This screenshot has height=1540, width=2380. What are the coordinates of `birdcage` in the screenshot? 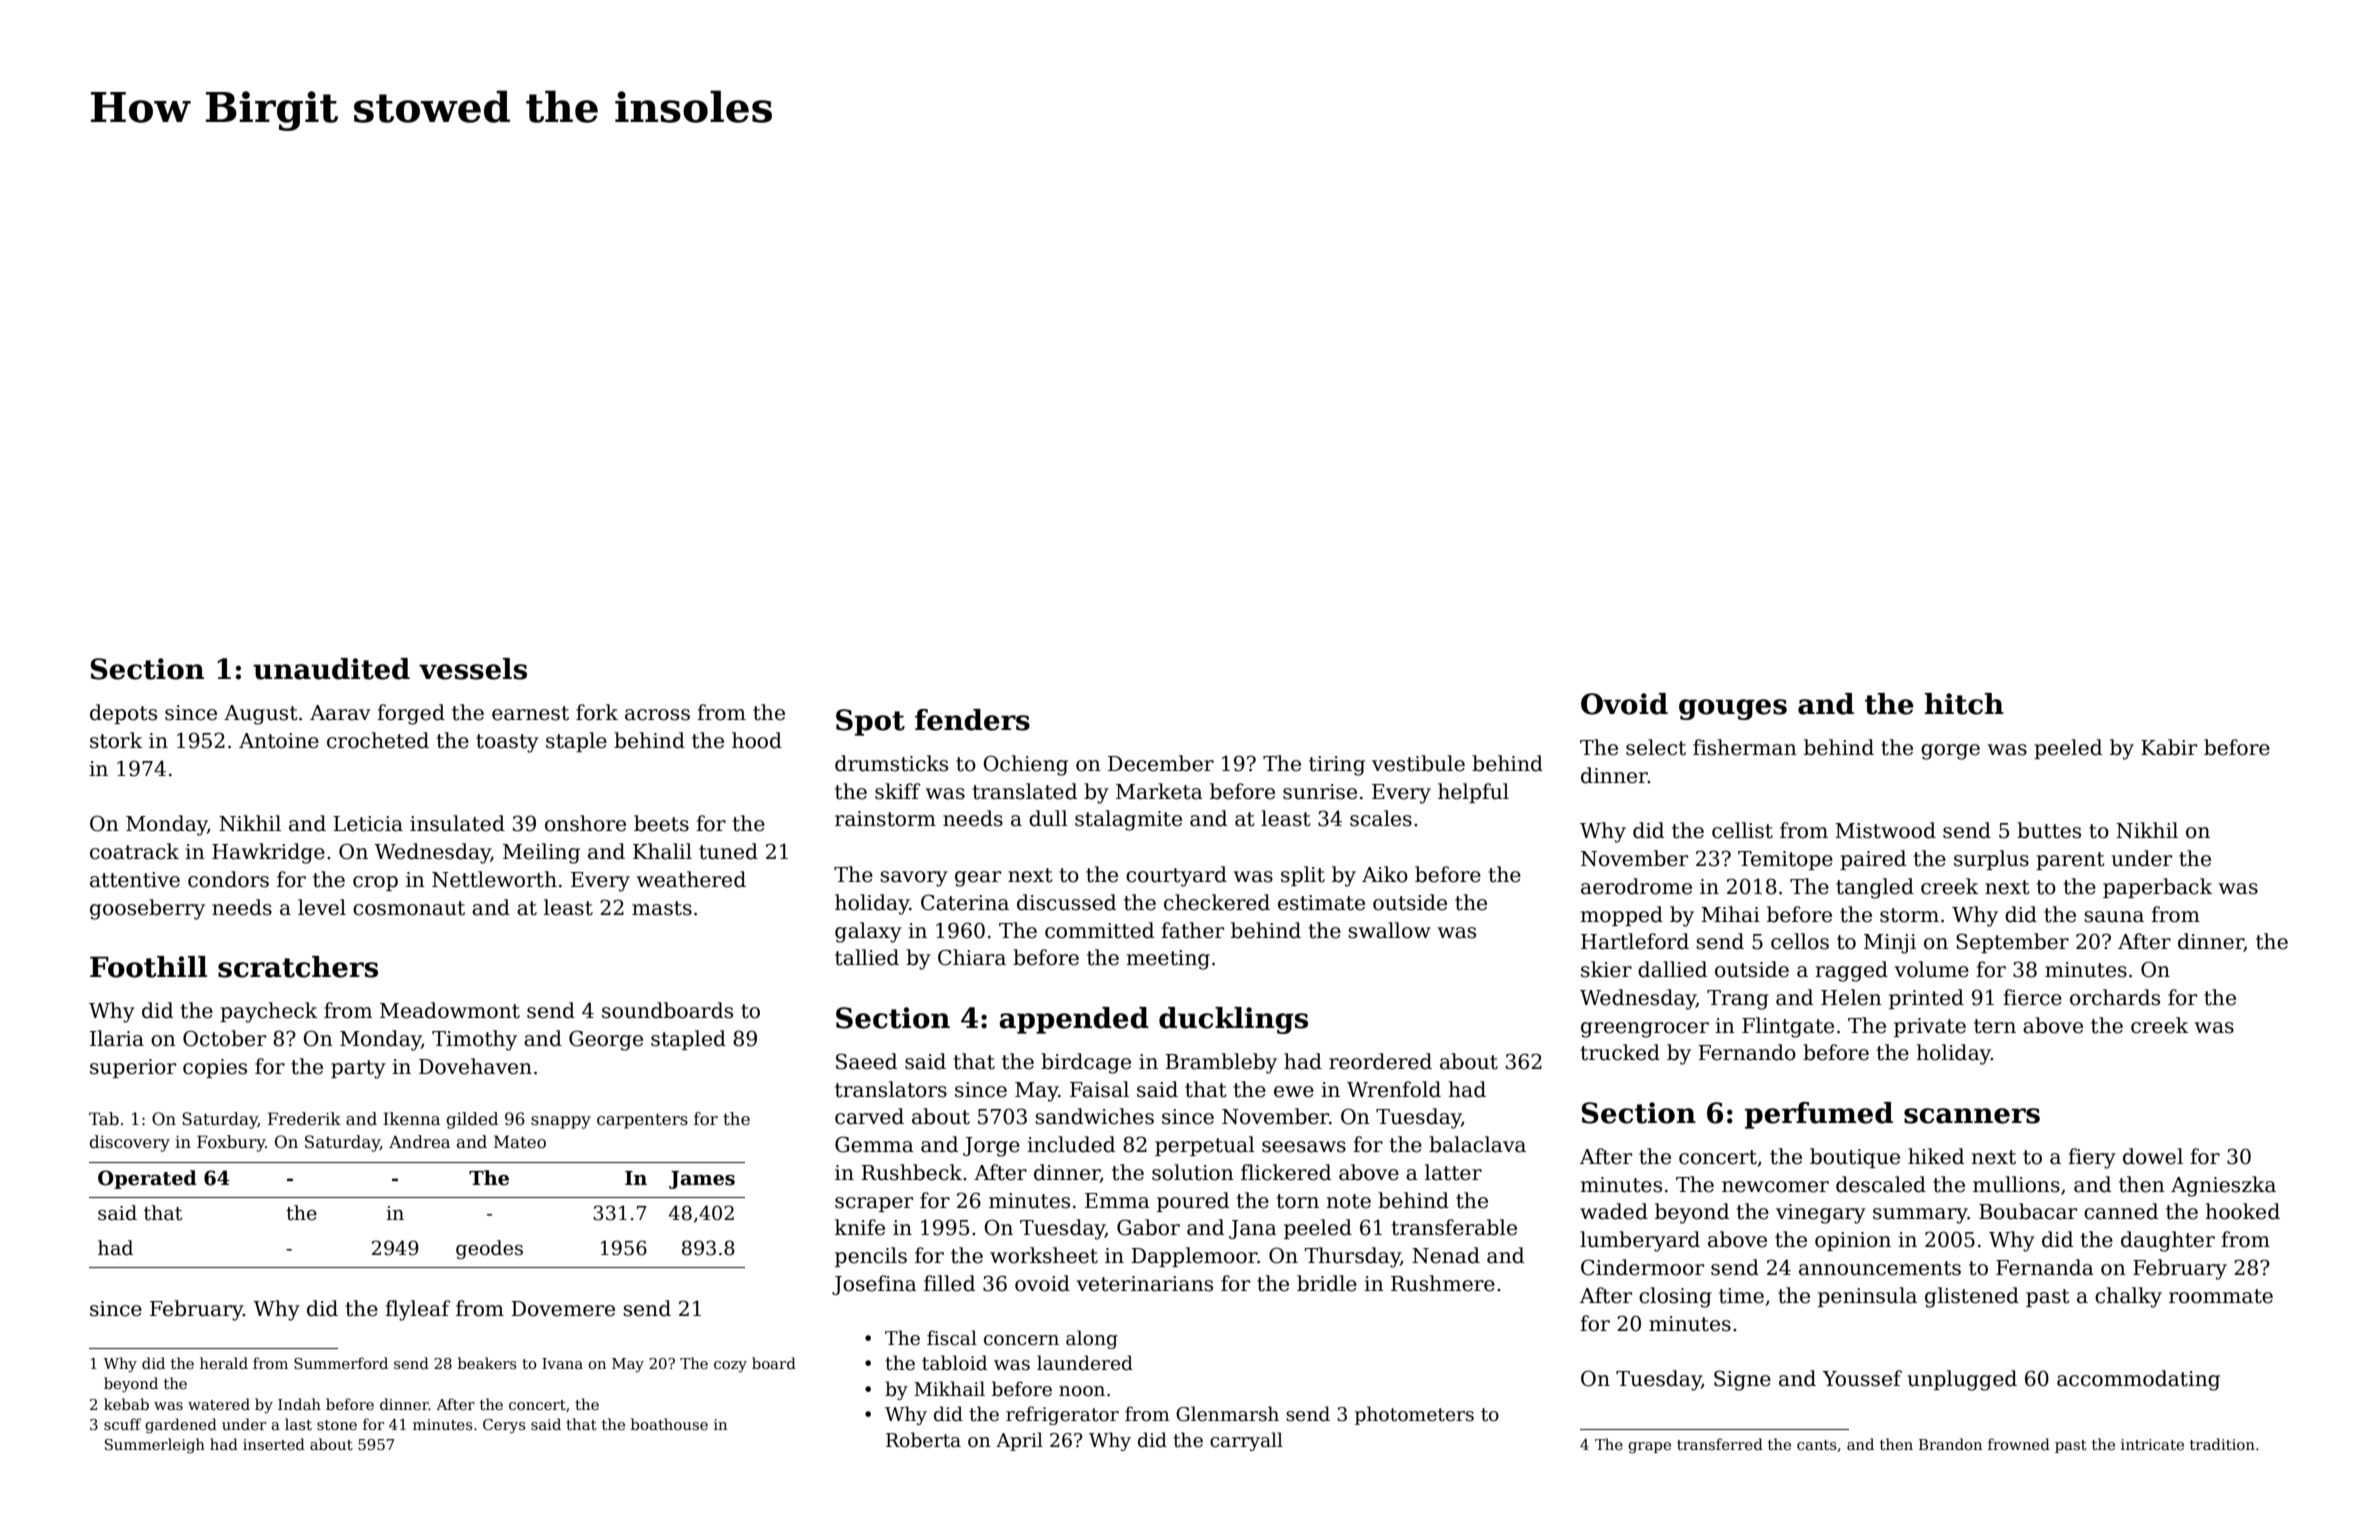 It's located at (1086, 1063).
